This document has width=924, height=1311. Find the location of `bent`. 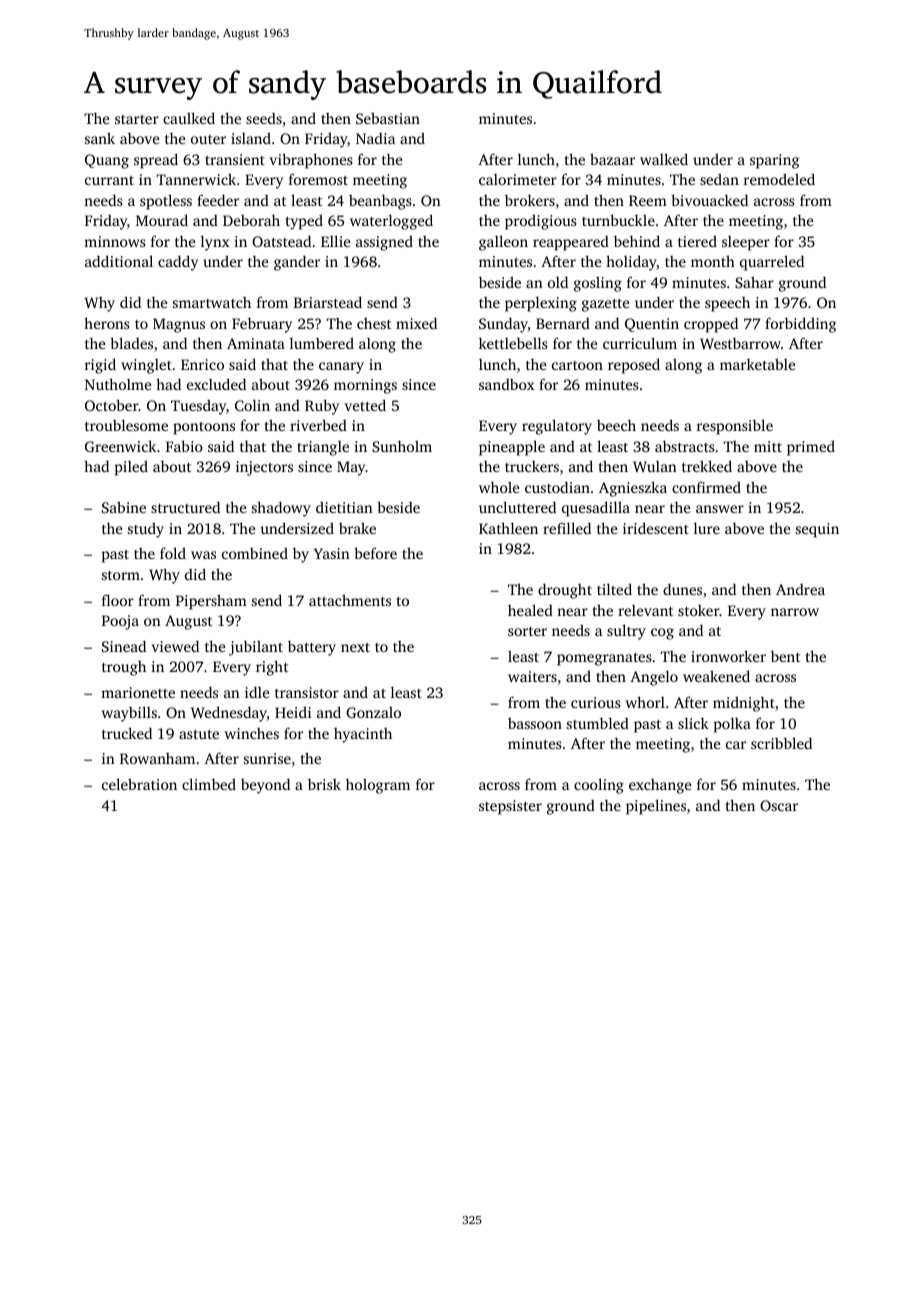

bent is located at coordinates (785, 656).
